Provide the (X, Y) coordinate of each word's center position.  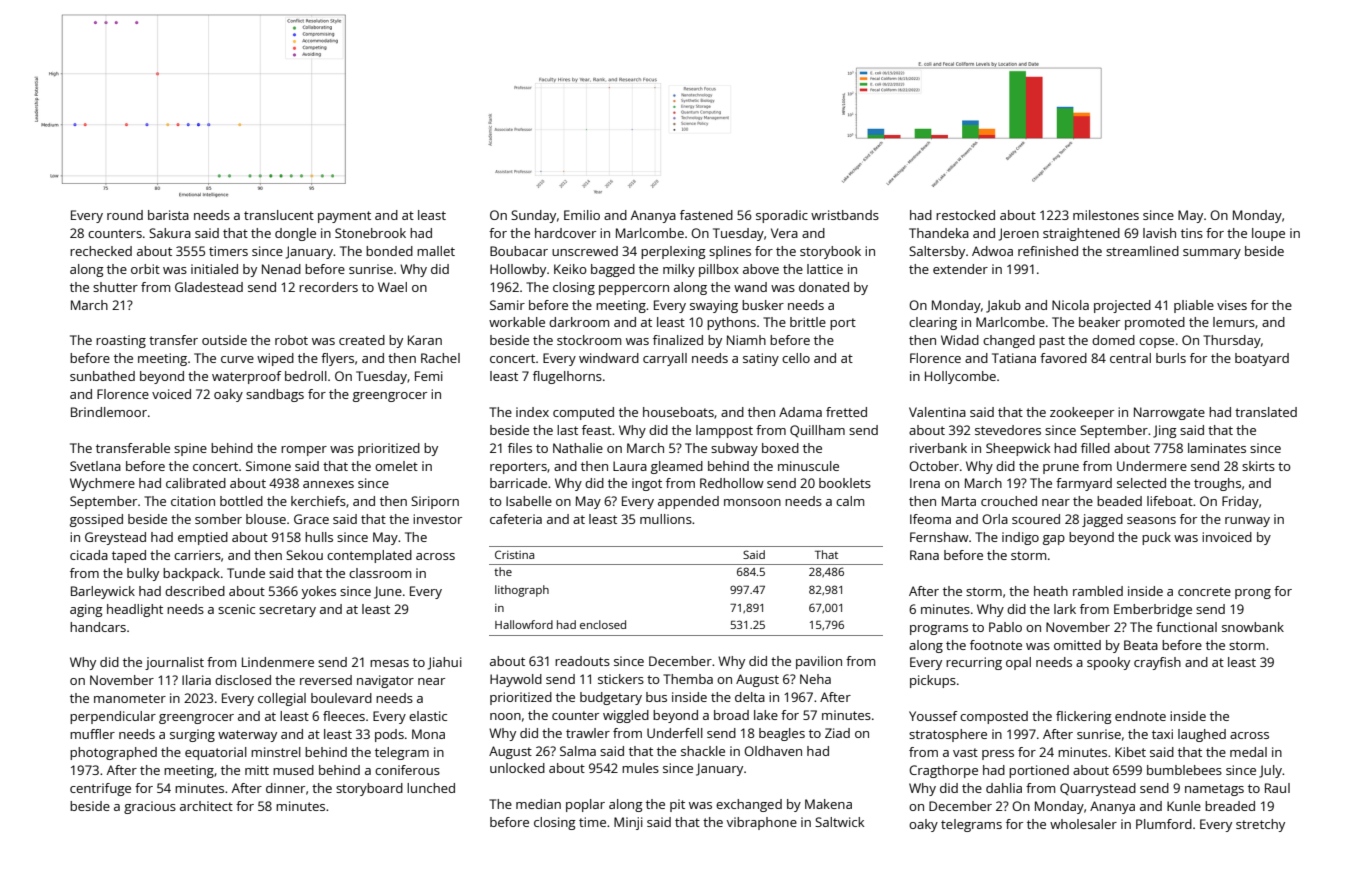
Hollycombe (960, 377)
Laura (630, 466)
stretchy (1260, 825)
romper (304, 451)
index (532, 412)
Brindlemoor (109, 412)
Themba (688, 679)
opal (1018, 663)
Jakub (1003, 306)
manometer (130, 698)
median (538, 804)
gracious (150, 807)
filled (1095, 448)
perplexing (673, 252)
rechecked (101, 251)
